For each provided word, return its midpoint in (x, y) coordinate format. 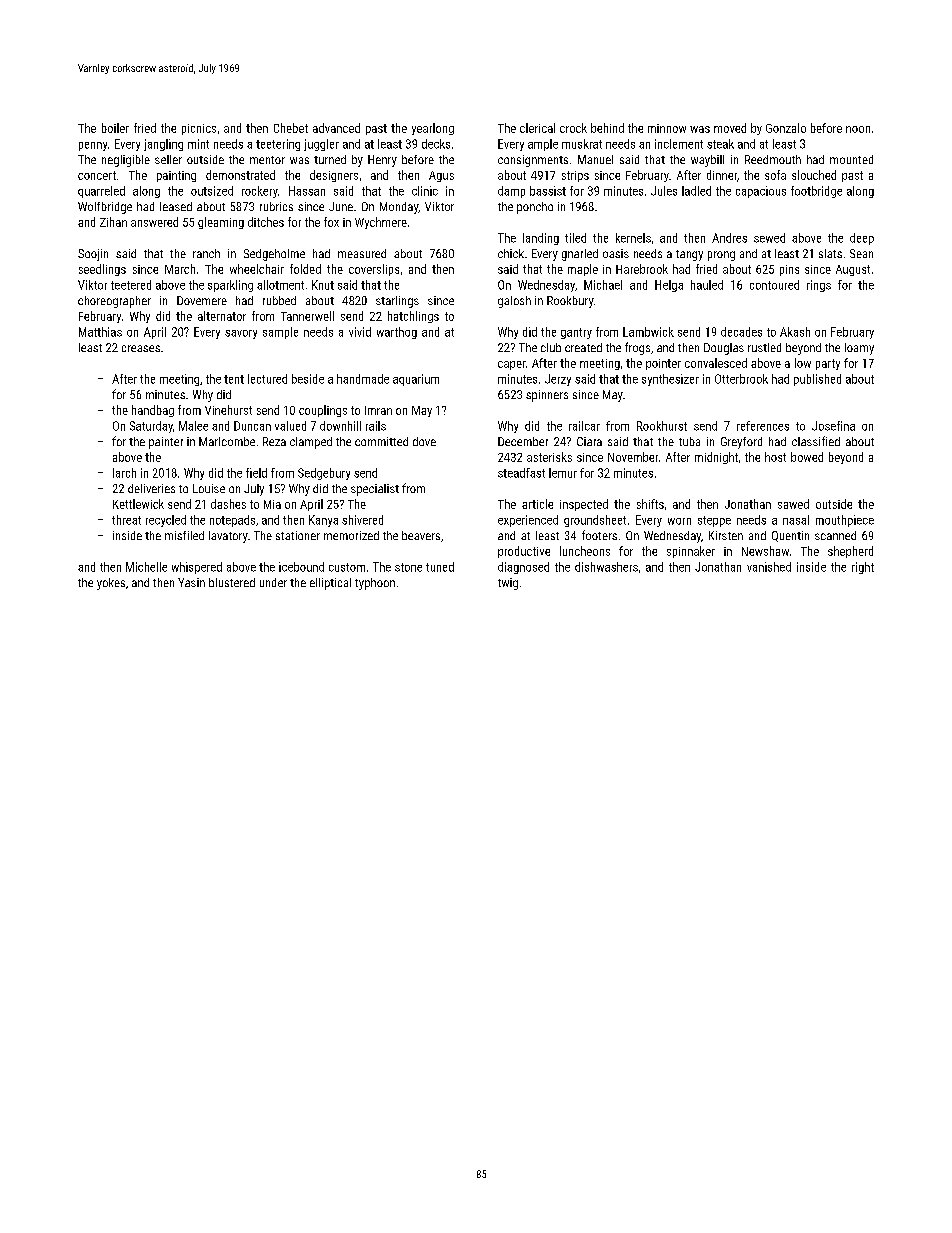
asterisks (549, 457)
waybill (707, 161)
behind (607, 128)
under (273, 582)
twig (508, 584)
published (817, 380)
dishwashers (606, 567)
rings (819, 286)
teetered (131, 285)
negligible (126, 161)
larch (124, 473)
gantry (576, 333)
